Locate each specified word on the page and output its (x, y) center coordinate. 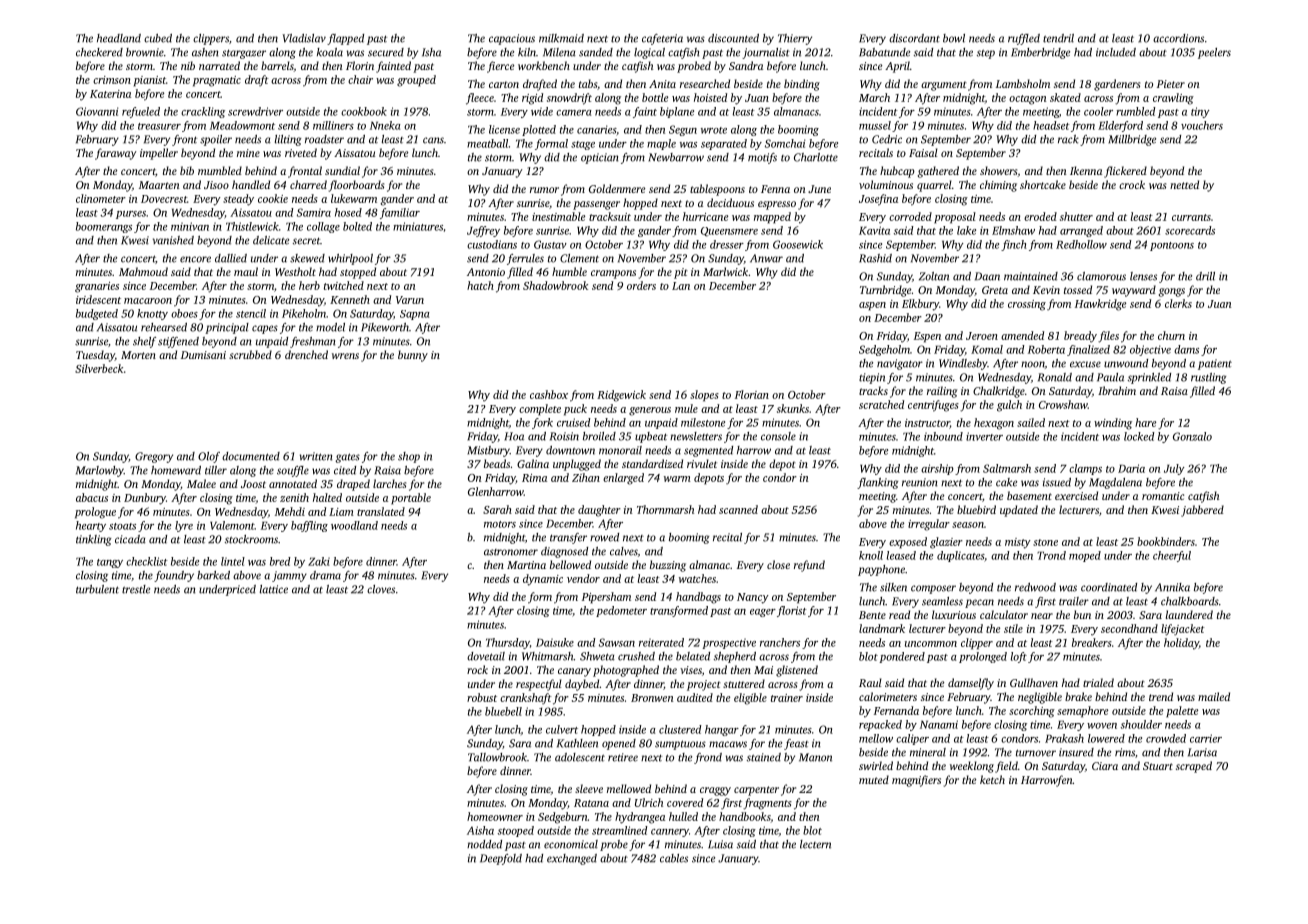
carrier (1206, 738)
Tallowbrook (497, 757)
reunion (919, 482)
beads (497, 463)
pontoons (1172, 246)
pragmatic (217, 81)
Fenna (775, 189)
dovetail (486, 656)
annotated (293, 483)
